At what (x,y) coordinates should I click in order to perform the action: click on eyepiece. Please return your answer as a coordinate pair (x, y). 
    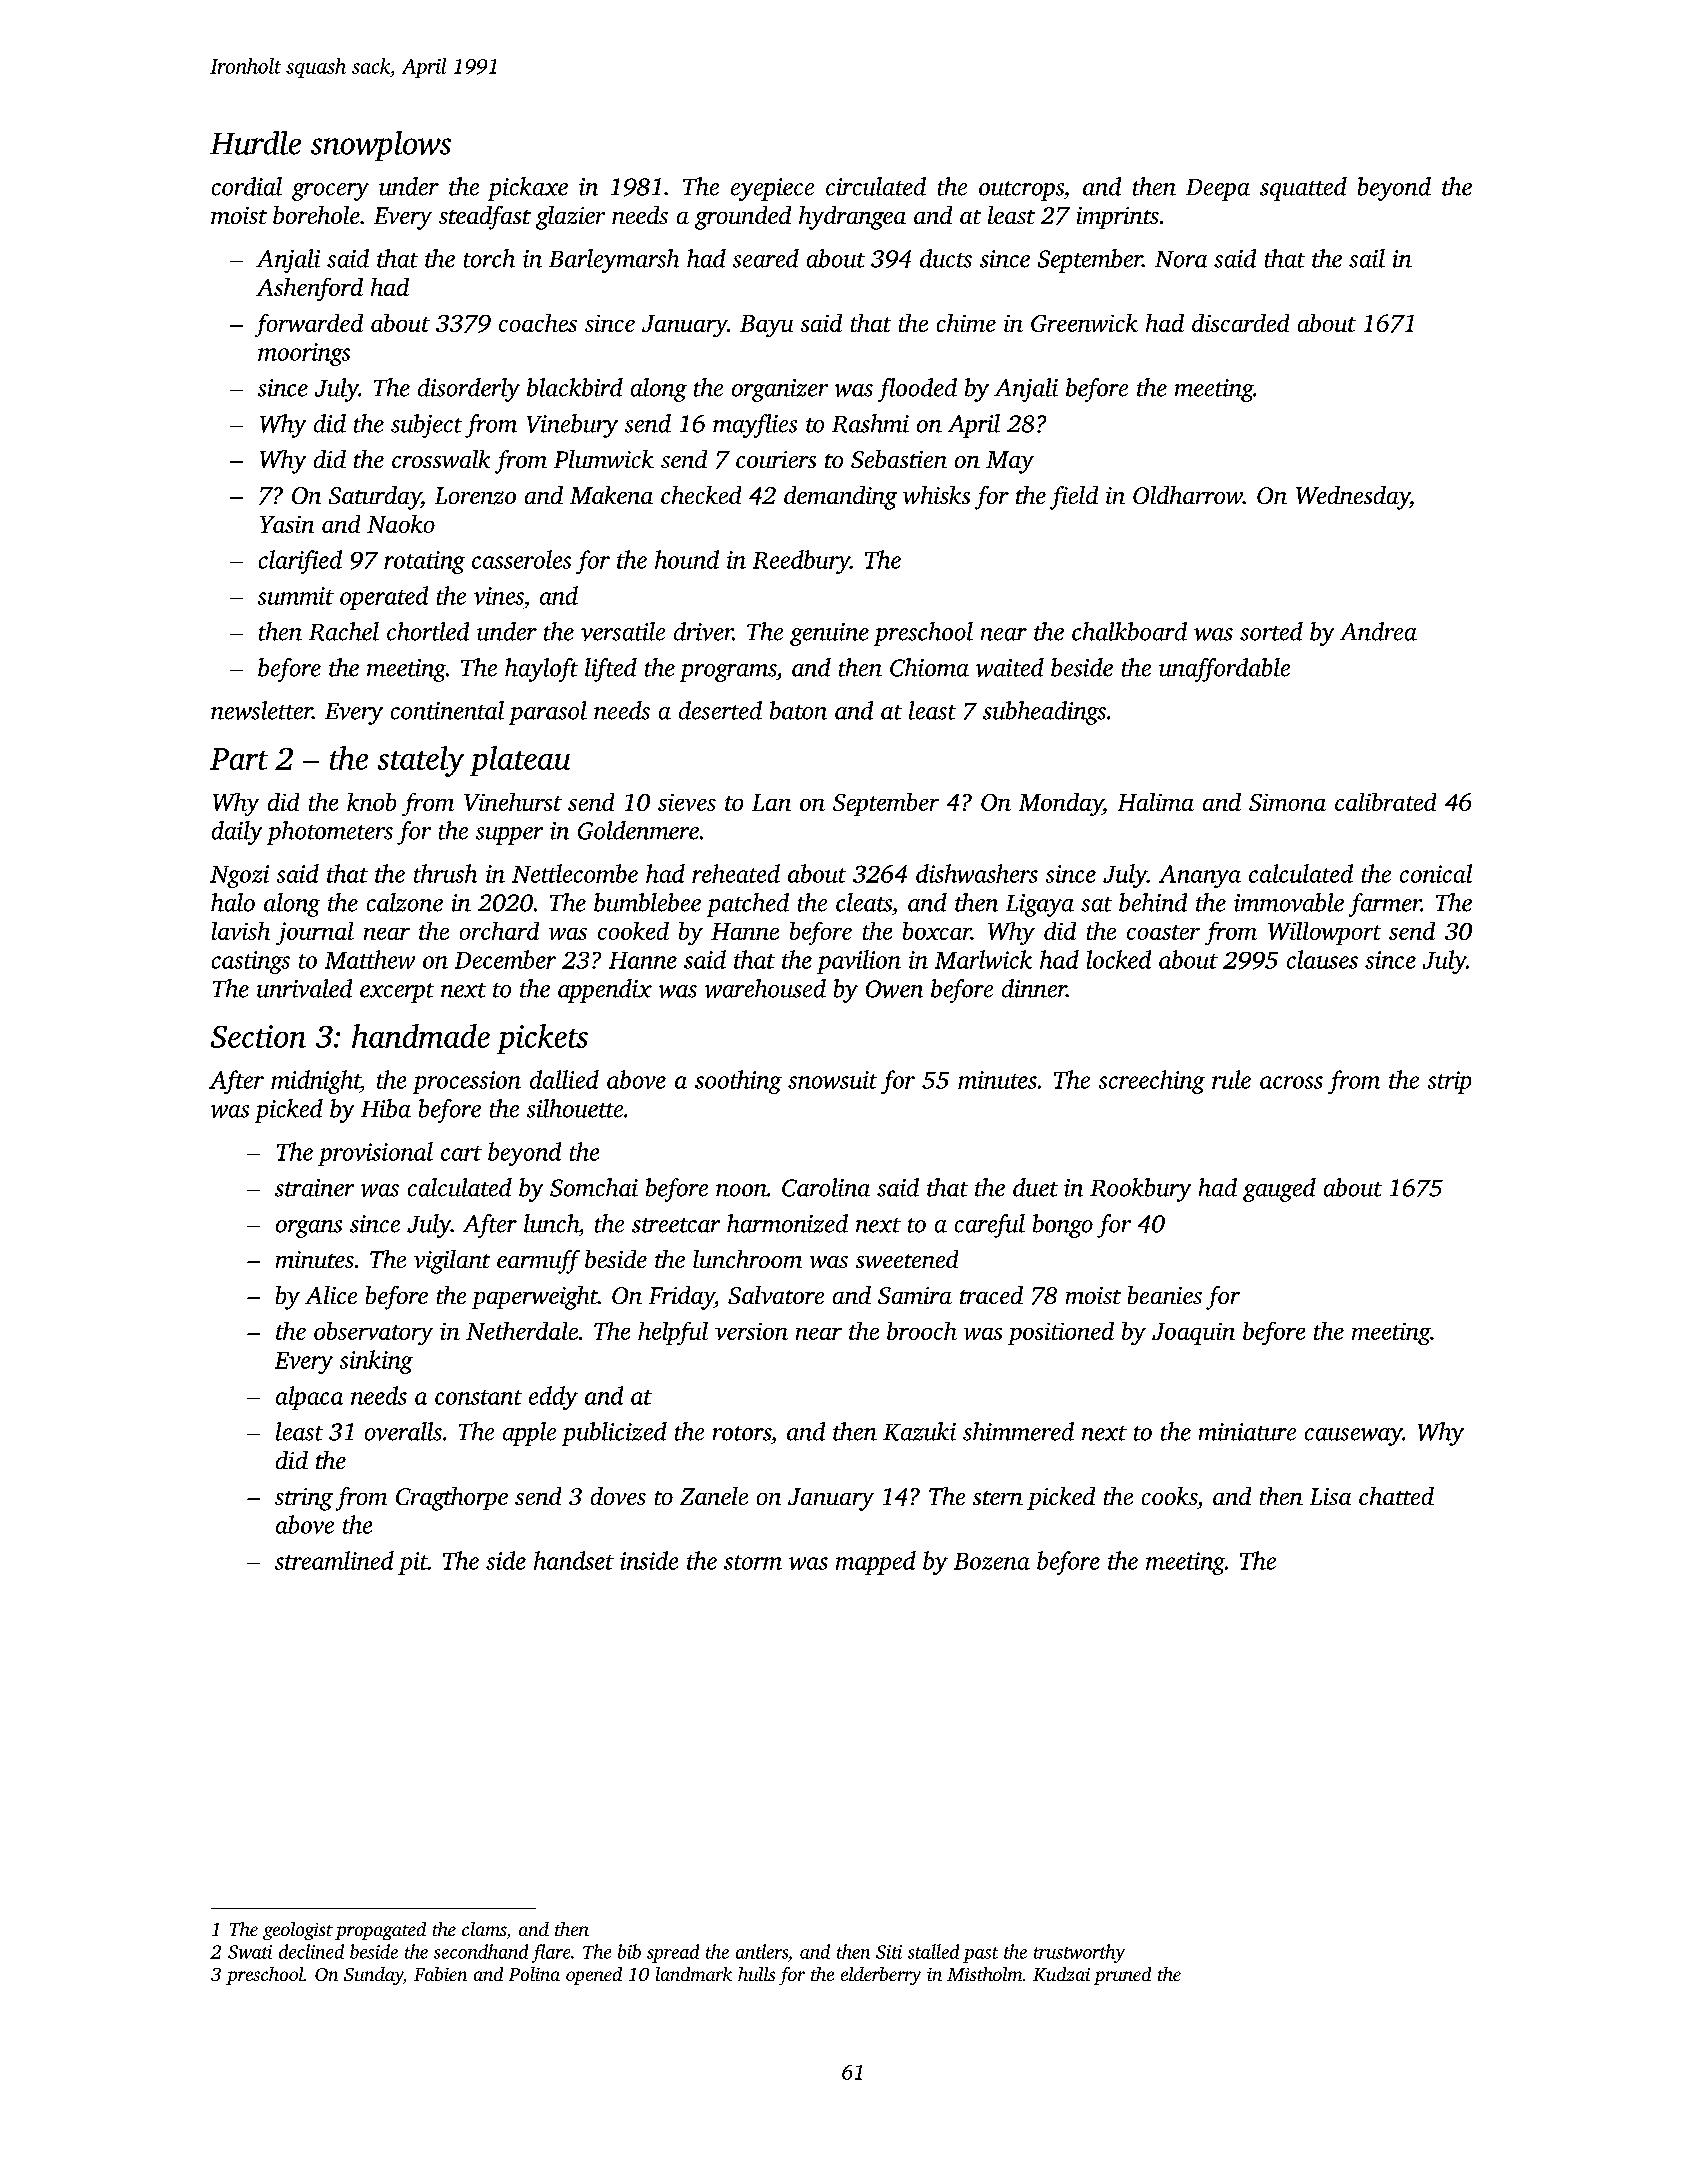
    Looking at the image, I should click on (772, 189).
